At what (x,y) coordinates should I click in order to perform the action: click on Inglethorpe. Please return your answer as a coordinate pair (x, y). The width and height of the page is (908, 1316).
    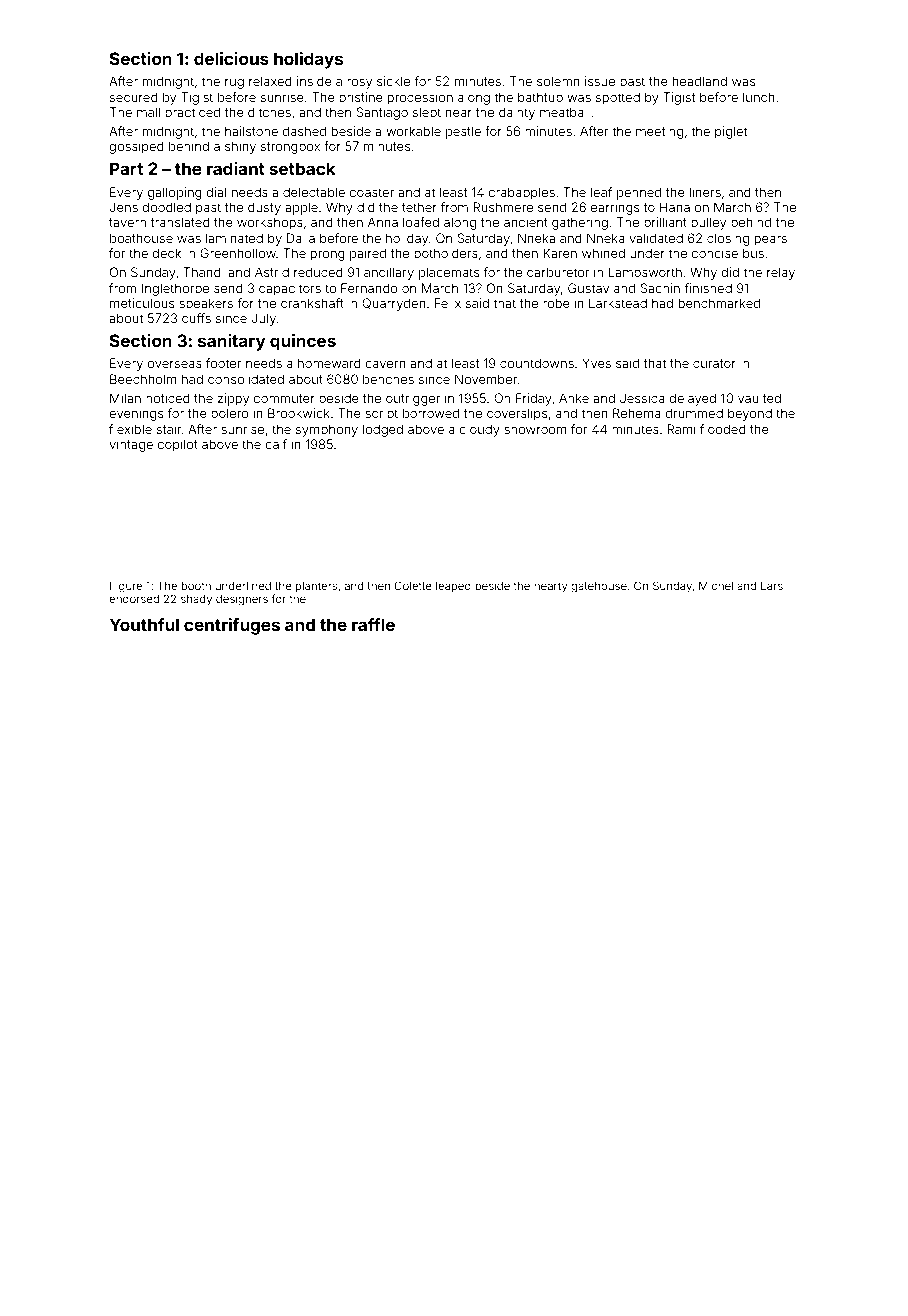
    Looking at the image, I should click on (175, 289).
